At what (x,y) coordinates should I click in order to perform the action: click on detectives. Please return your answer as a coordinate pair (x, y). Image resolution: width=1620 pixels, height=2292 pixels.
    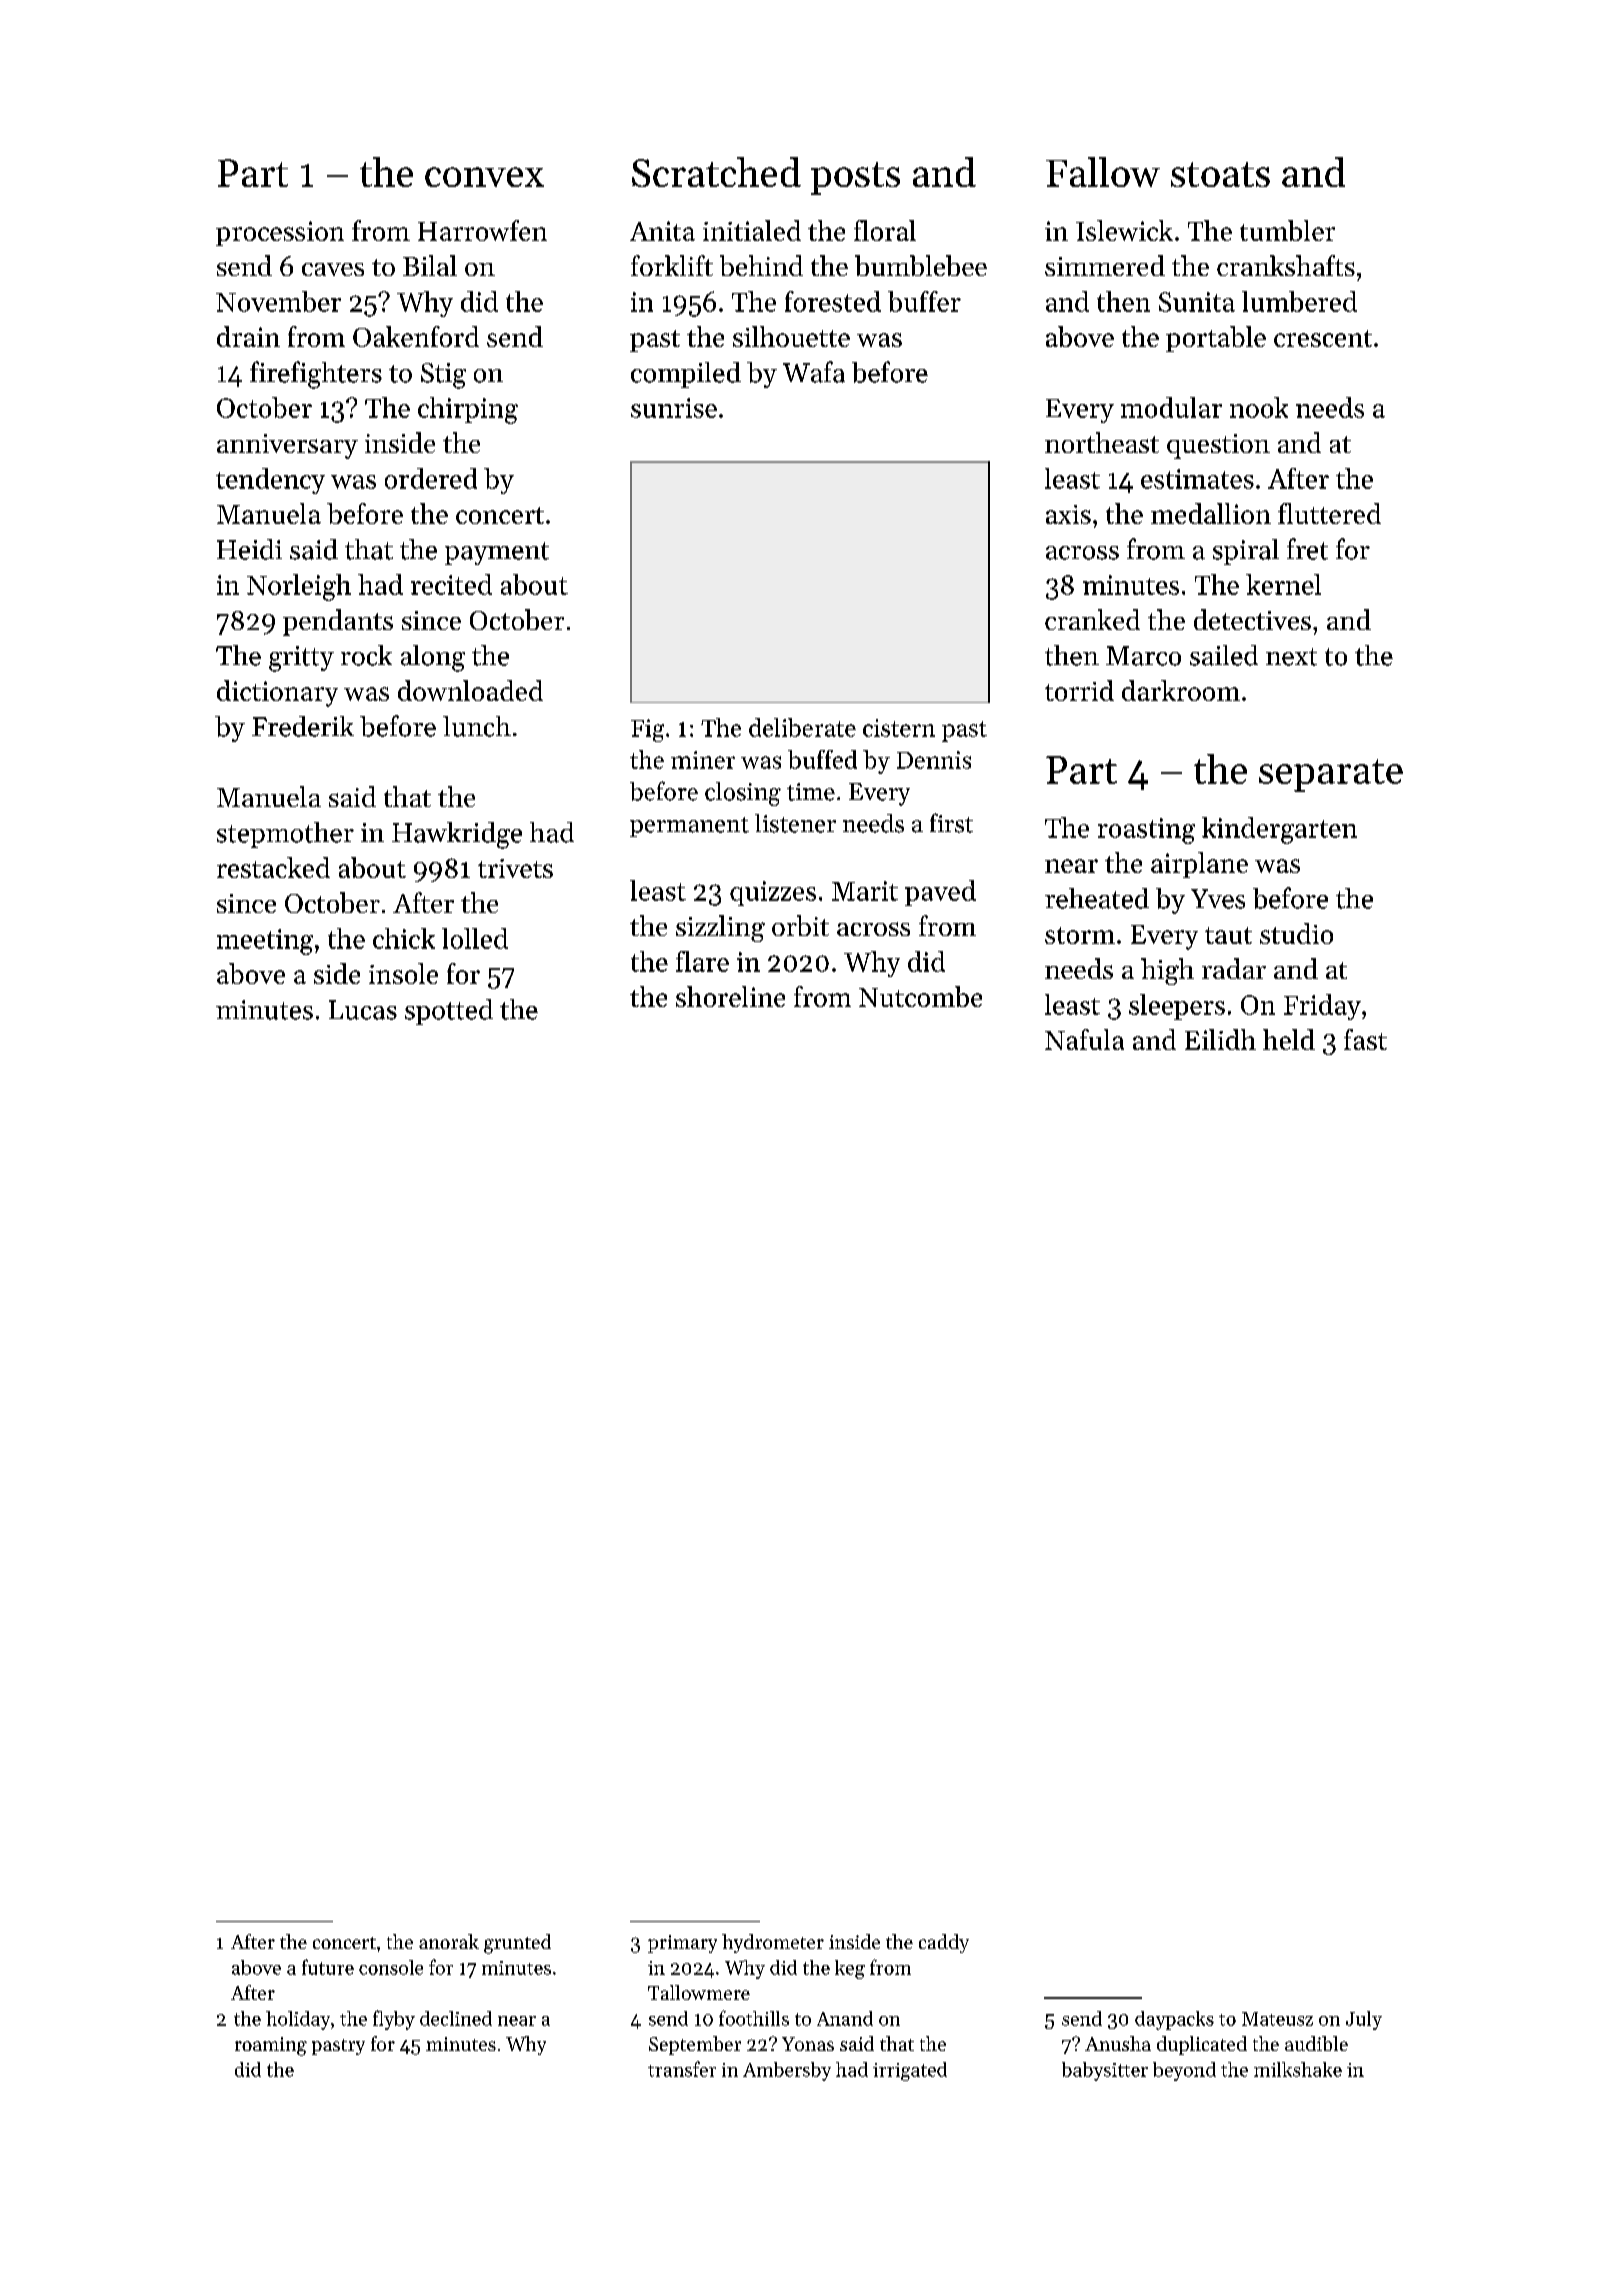
    Looking at the image, I should click on (1252, 619).
